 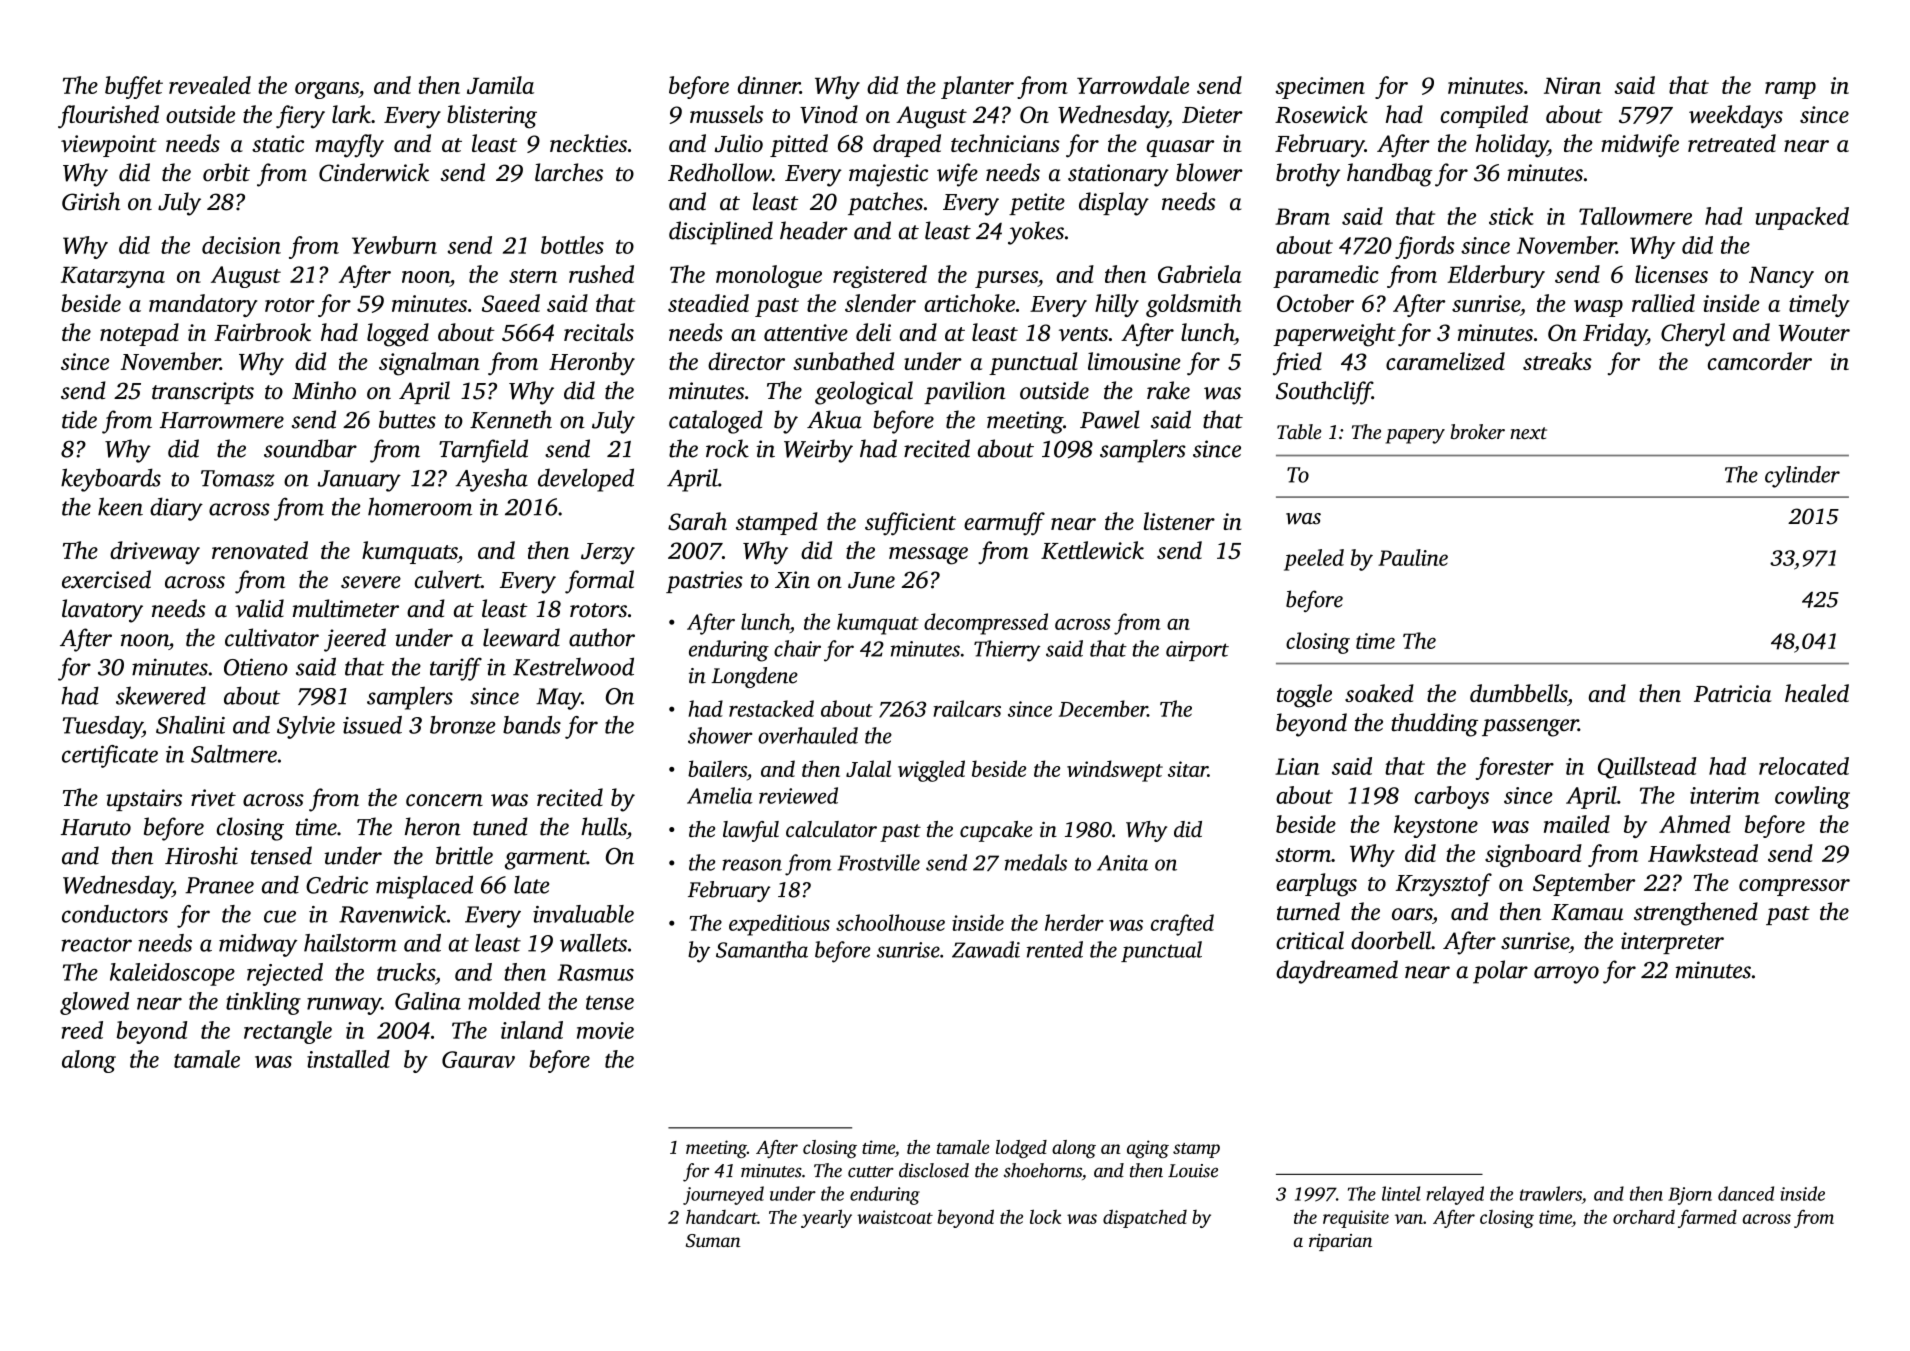 I want to click on Suman, so click(x=713, y=1241).
